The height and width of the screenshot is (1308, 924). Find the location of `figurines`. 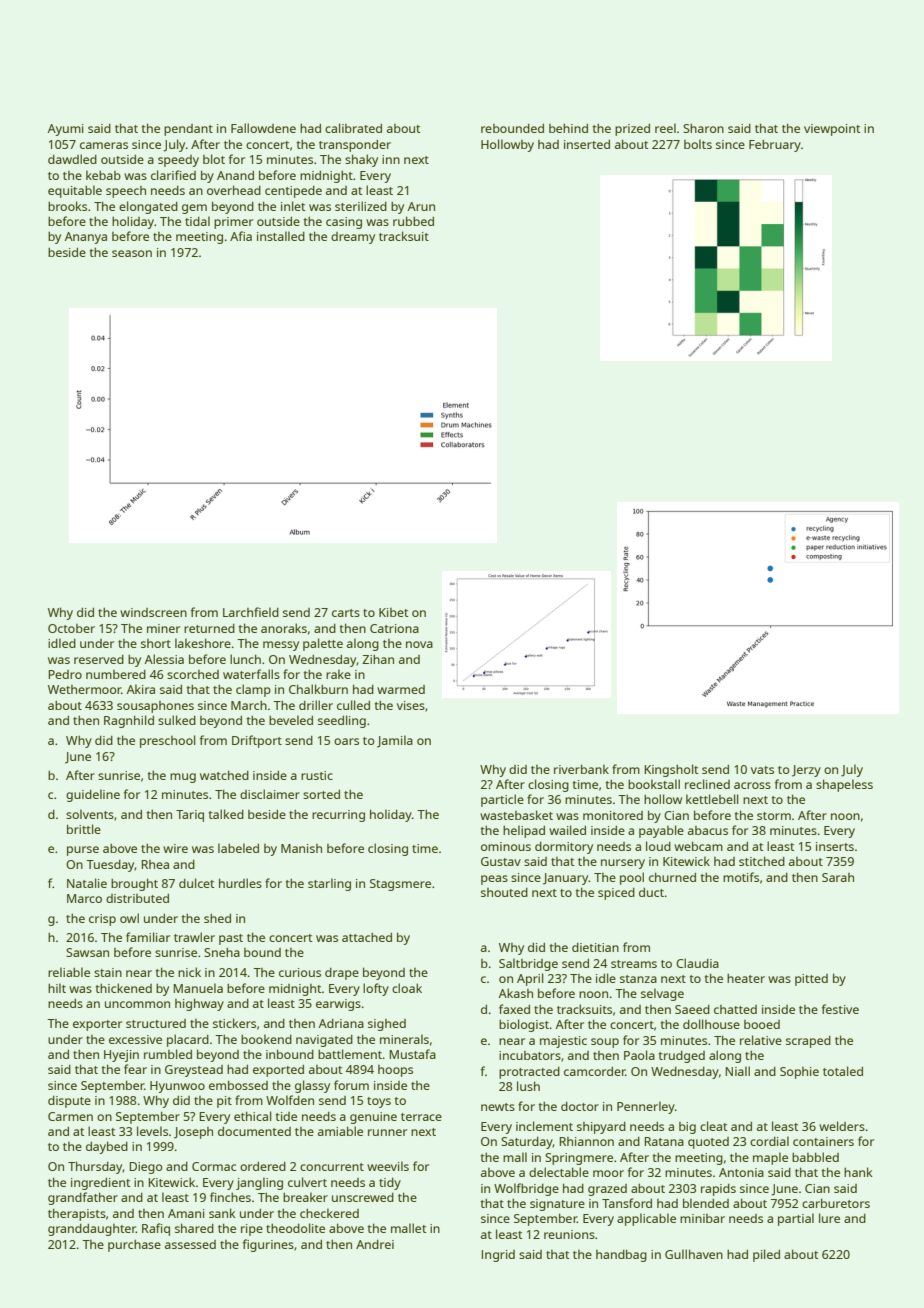

figurines is located at coordinates (268, 1245).
